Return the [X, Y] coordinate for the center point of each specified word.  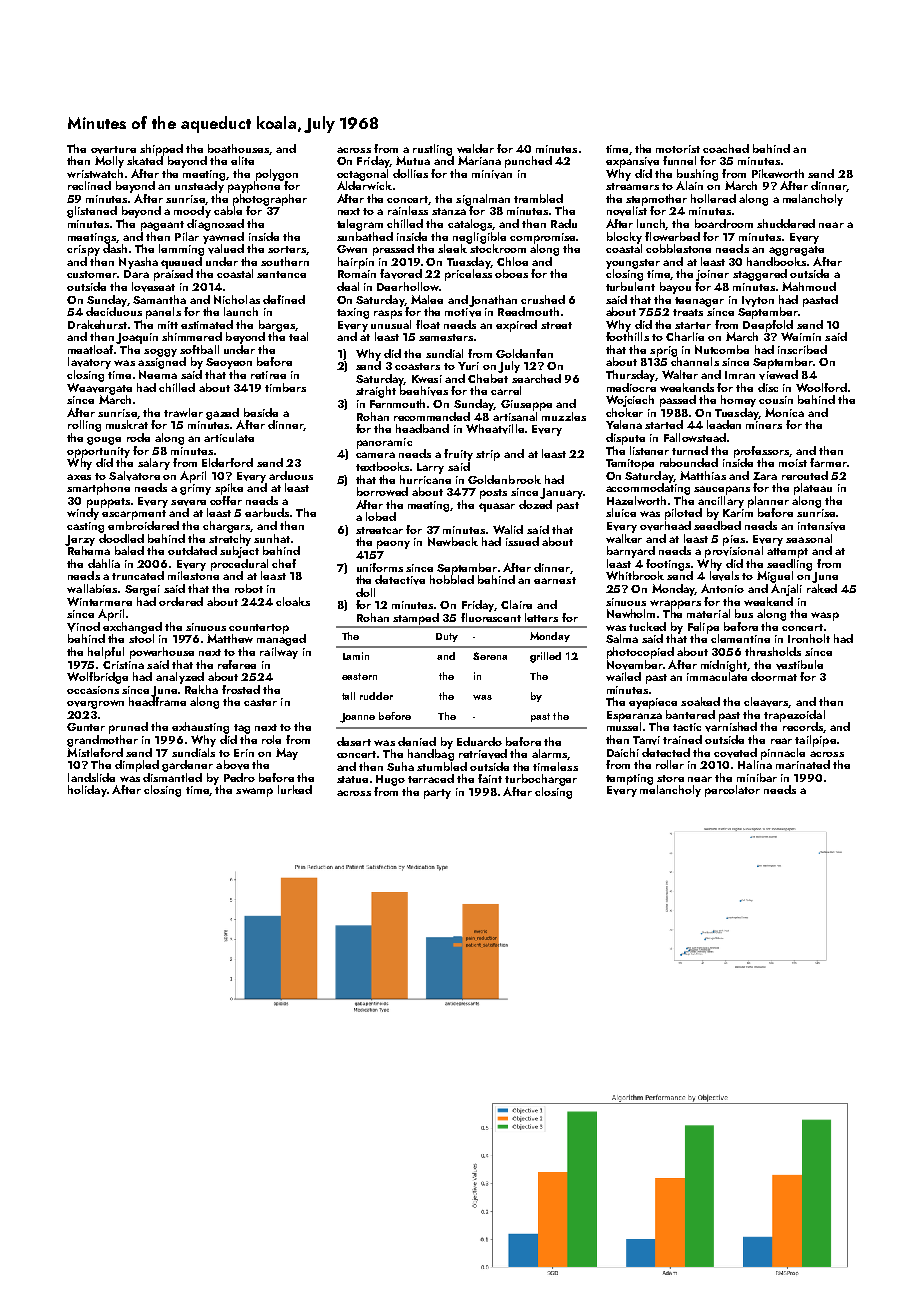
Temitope [630, 464]
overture [113, 150]
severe [188, 503]
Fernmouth [397, 403]
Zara [765, 476]
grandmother [102, 741]
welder [475, 148]
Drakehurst [97, 324]
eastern [359, 676]
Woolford [821, 387]
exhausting [200, 728]
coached [726, 148]
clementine [740, 638]
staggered [760, 275]
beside [261, 412]
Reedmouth [528, 311]
